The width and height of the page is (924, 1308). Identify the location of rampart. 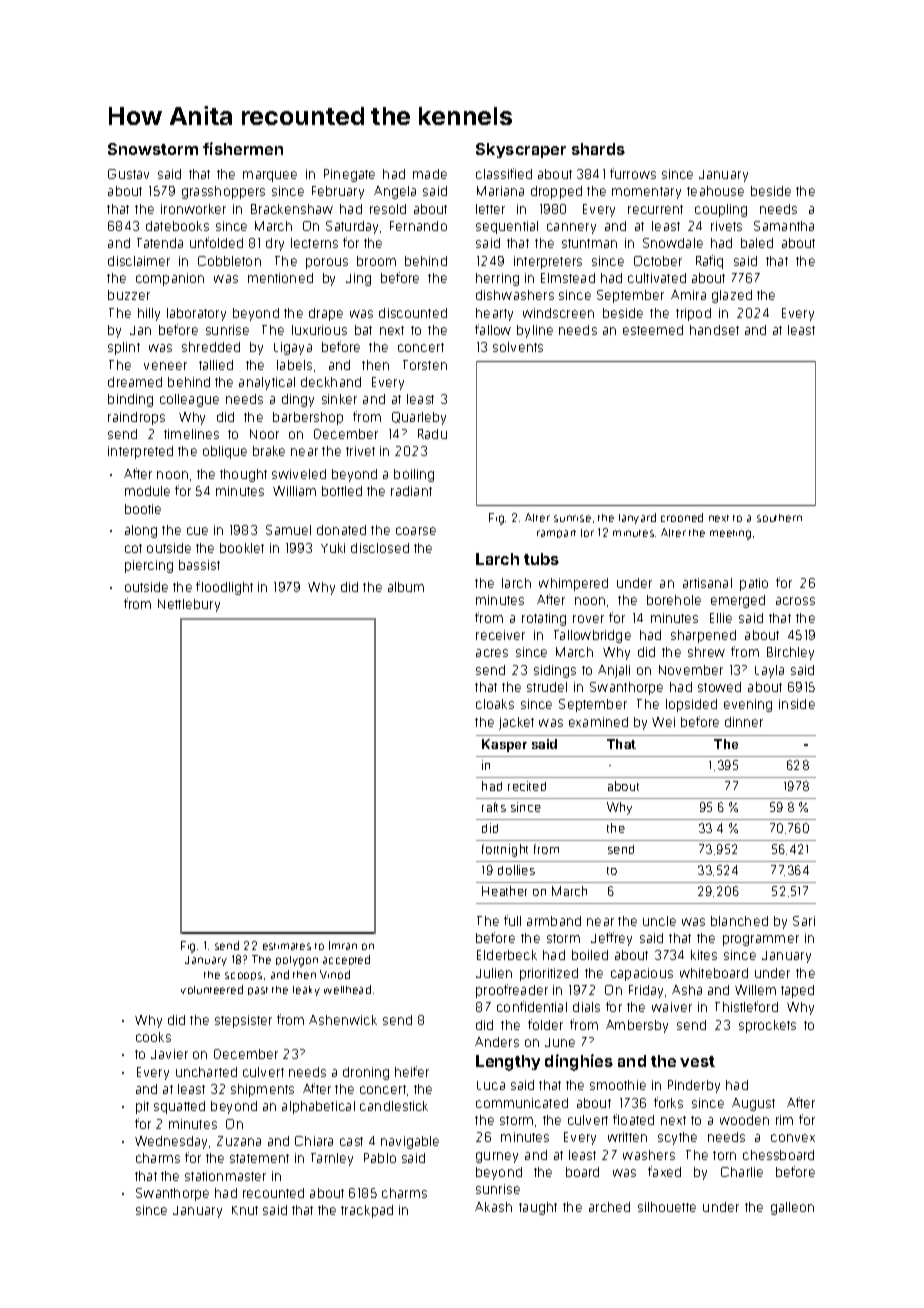
(556, 534).
